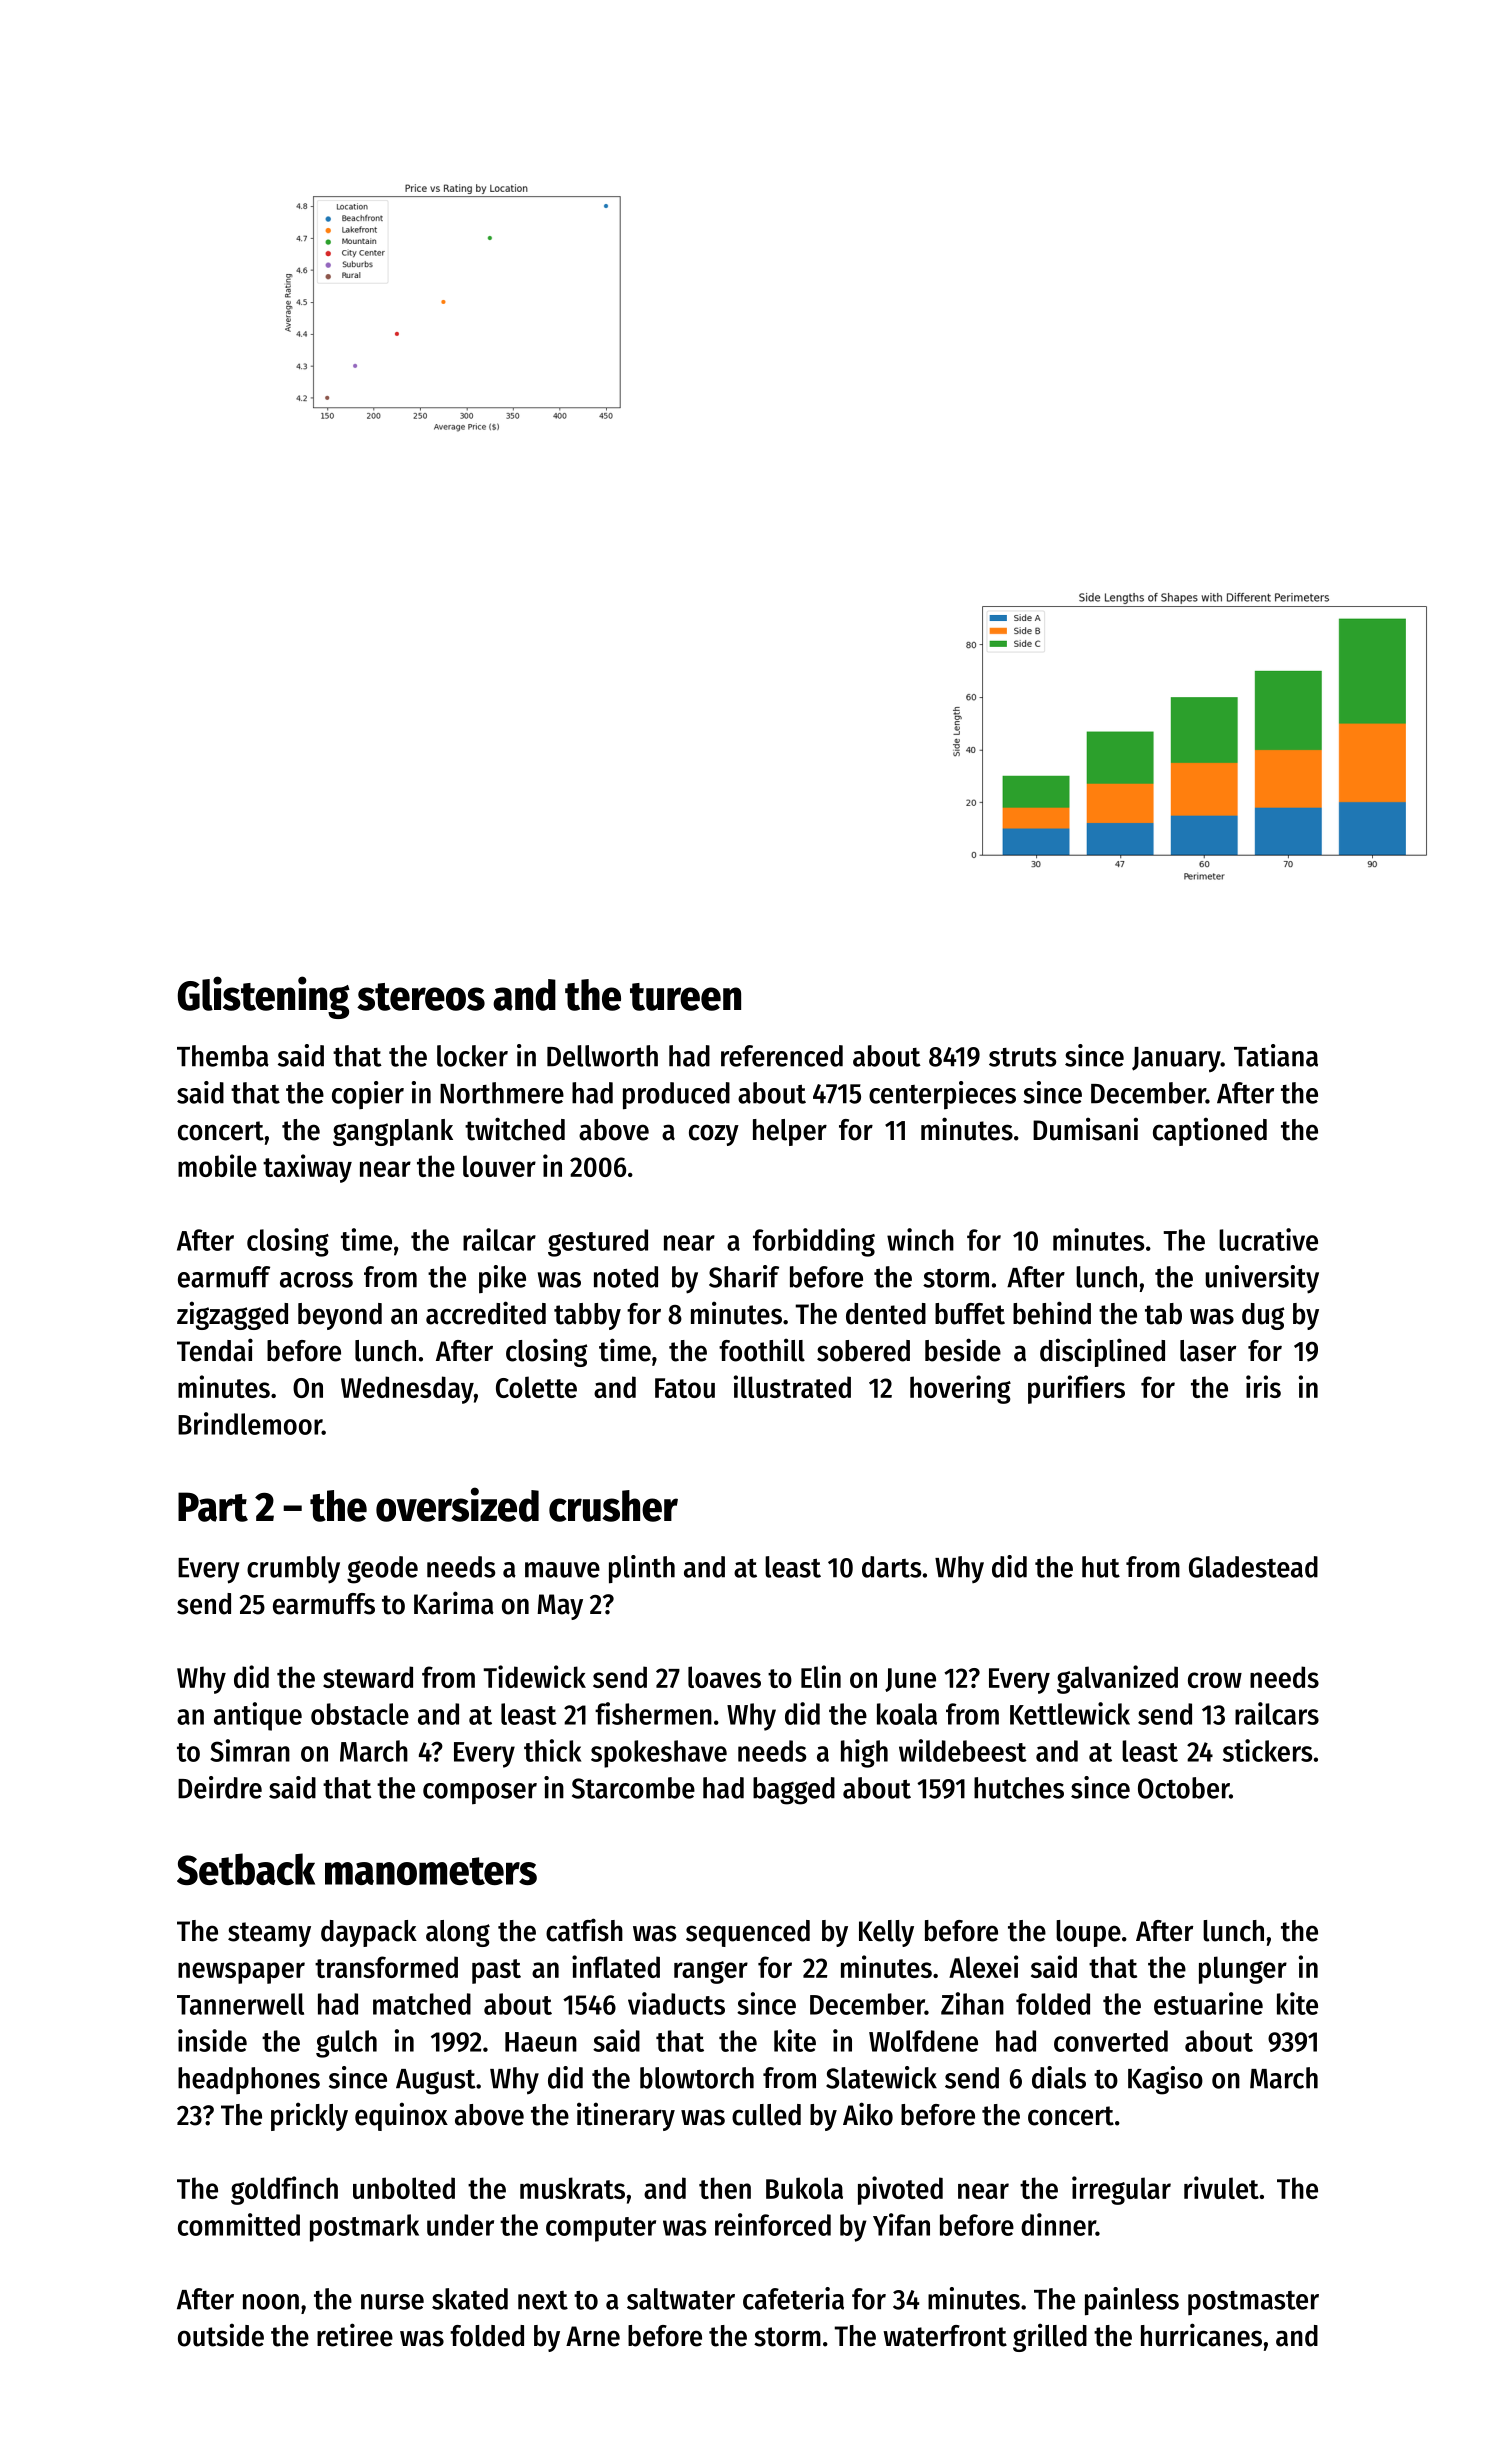 The image size is (1496, 2464). I want to click on struts, so click(1022, 1057).
